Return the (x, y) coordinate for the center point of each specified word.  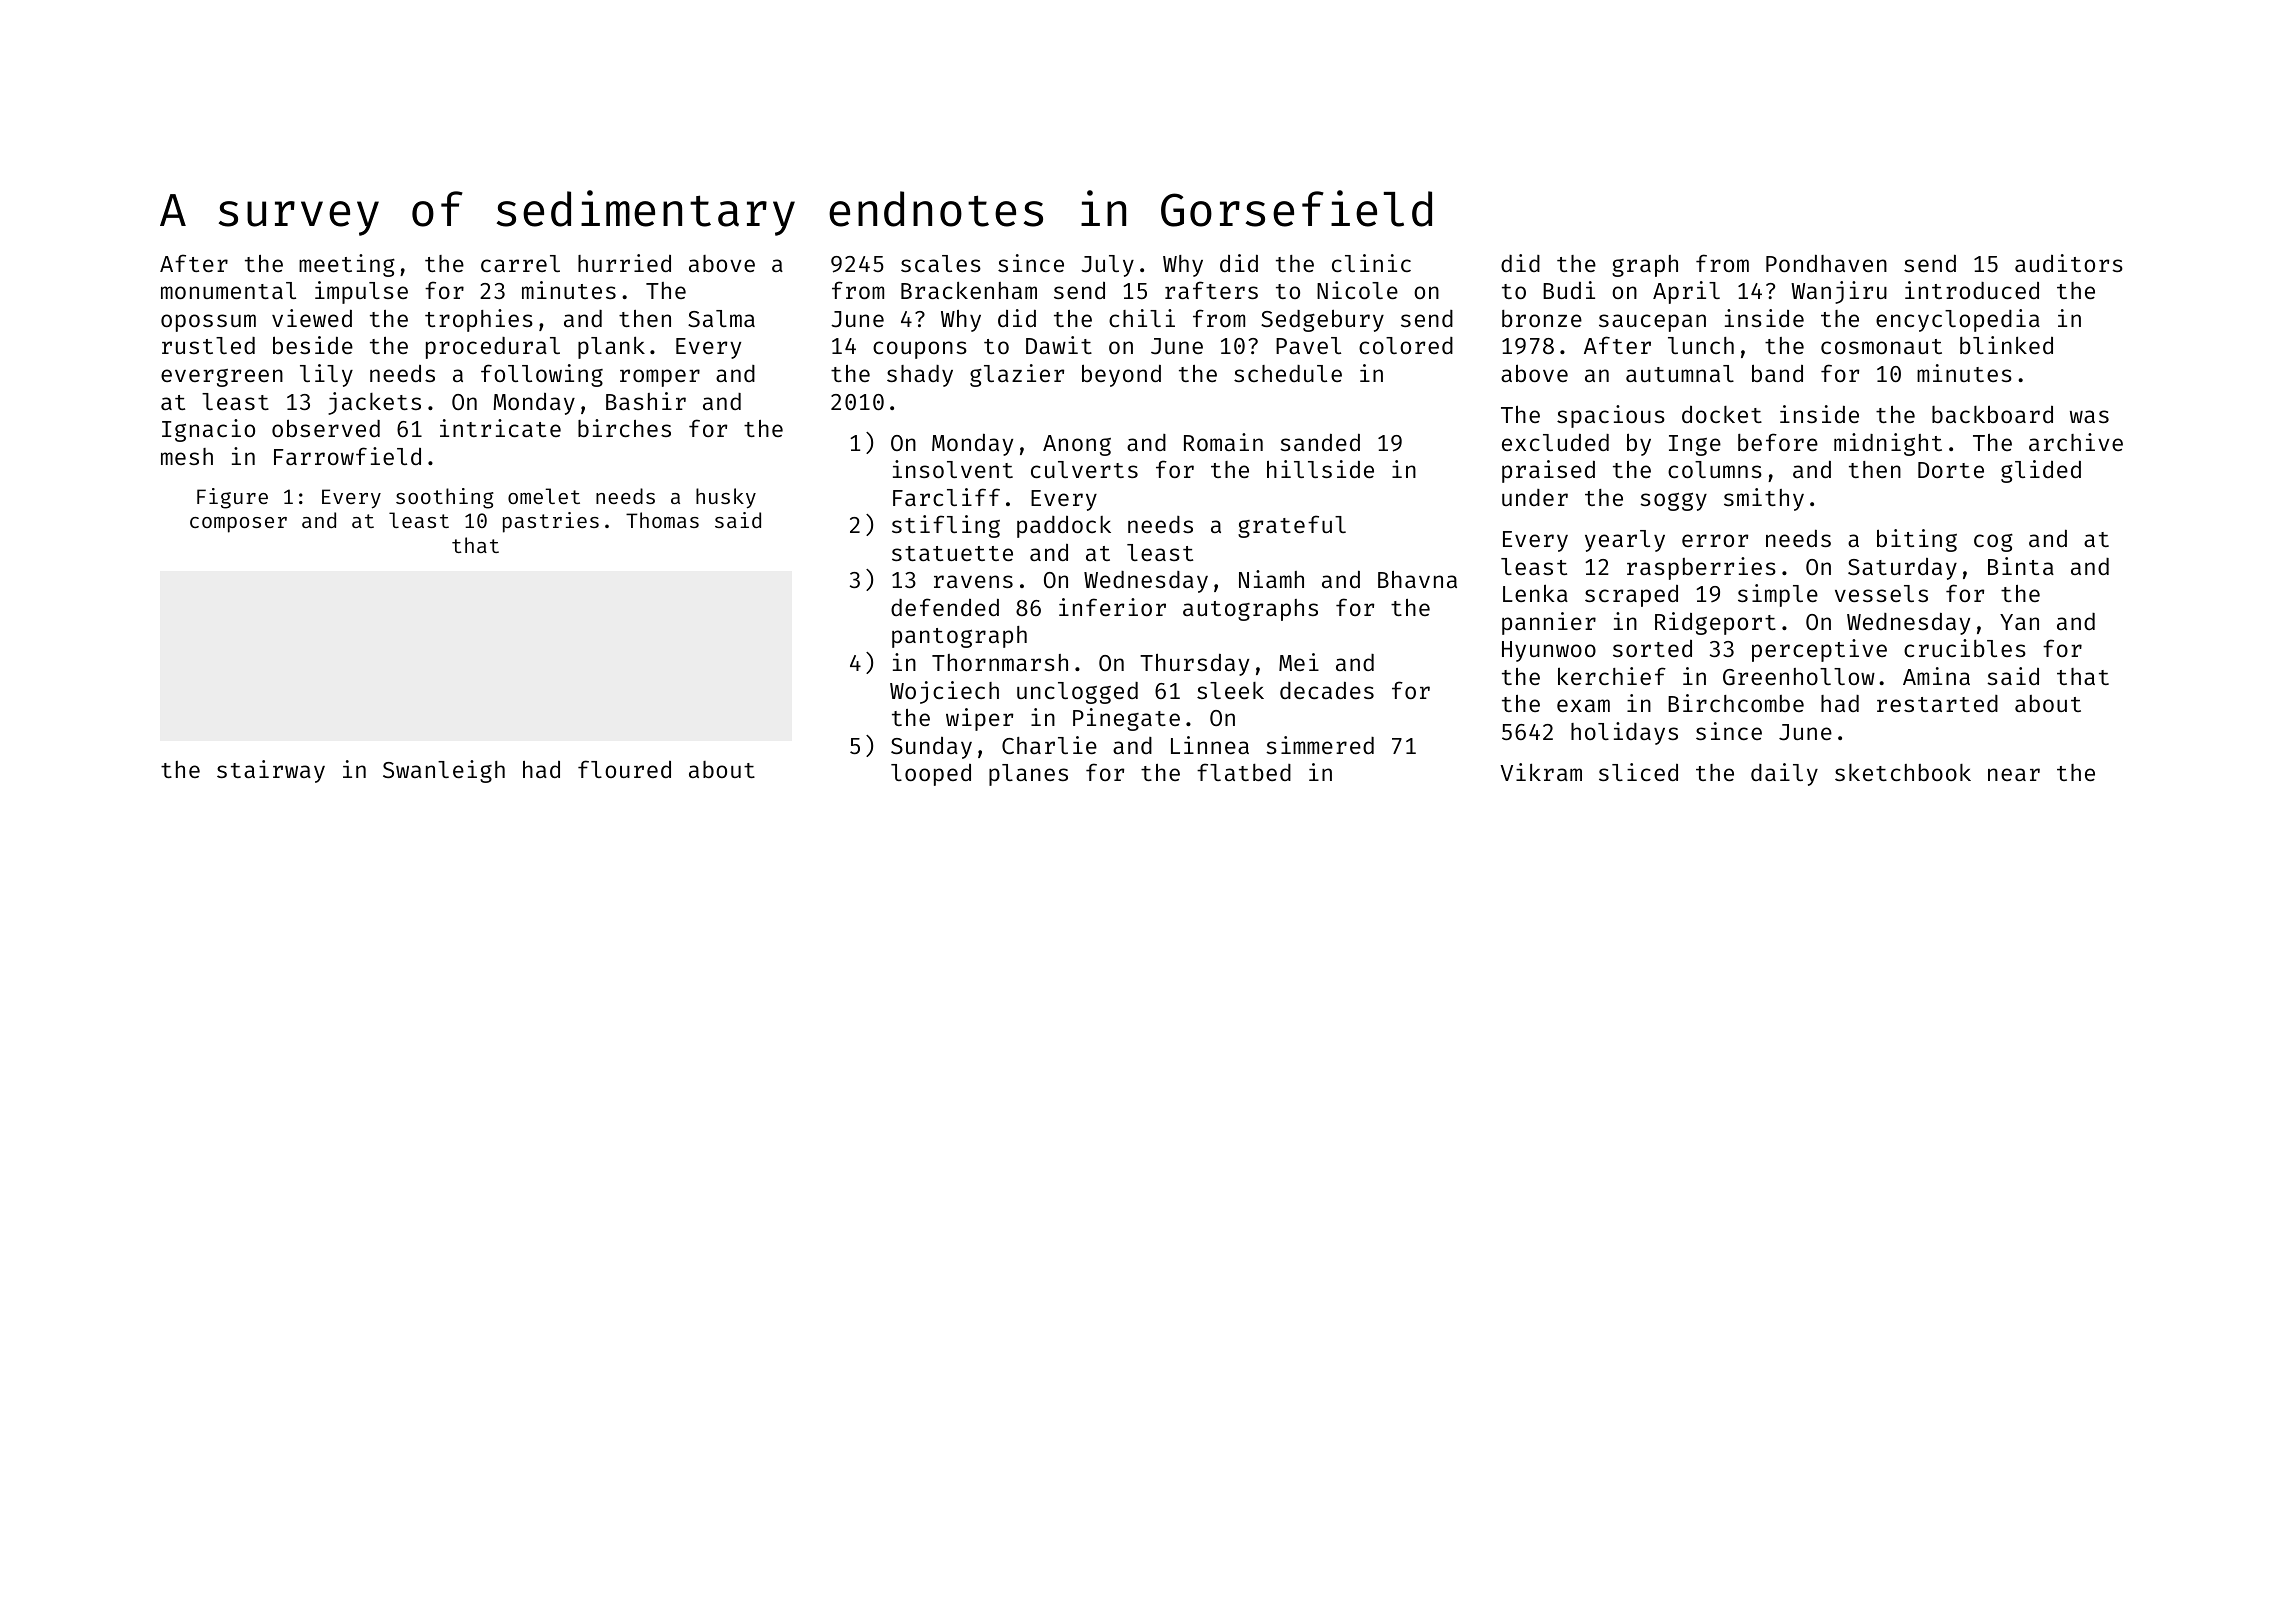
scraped (1631, 596)
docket (1722, 414)
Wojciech (944, 692)
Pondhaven (1826, 263)
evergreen (222, 378)
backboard (1992, 414)
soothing (445, 498)
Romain (1223, 442)
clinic (1371, 263)
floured (624, 769)
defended (945, 607)
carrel (520, 263)
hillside (1320, 469)
